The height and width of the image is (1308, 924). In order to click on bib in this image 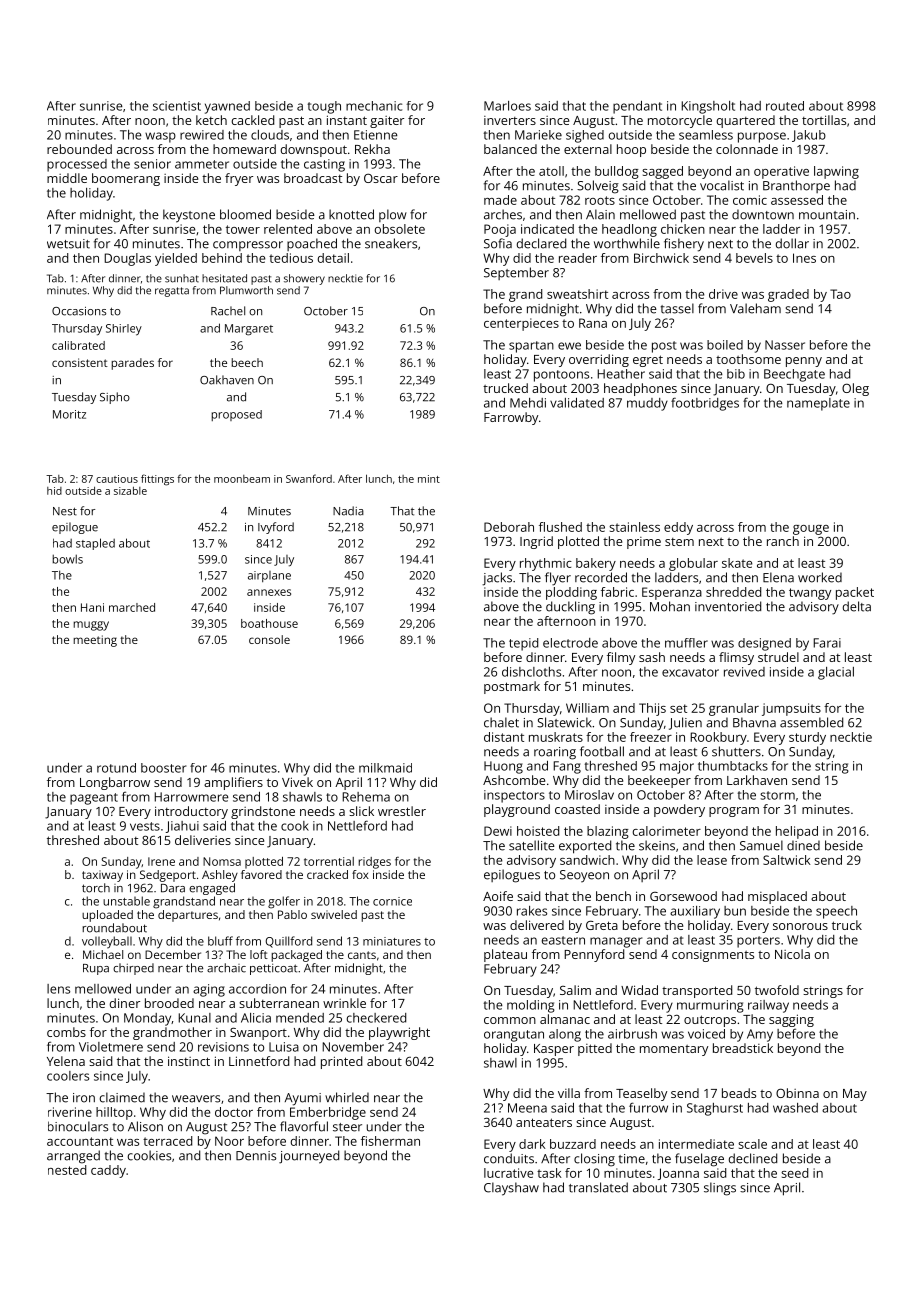, I will do `click(736, 374)`.
